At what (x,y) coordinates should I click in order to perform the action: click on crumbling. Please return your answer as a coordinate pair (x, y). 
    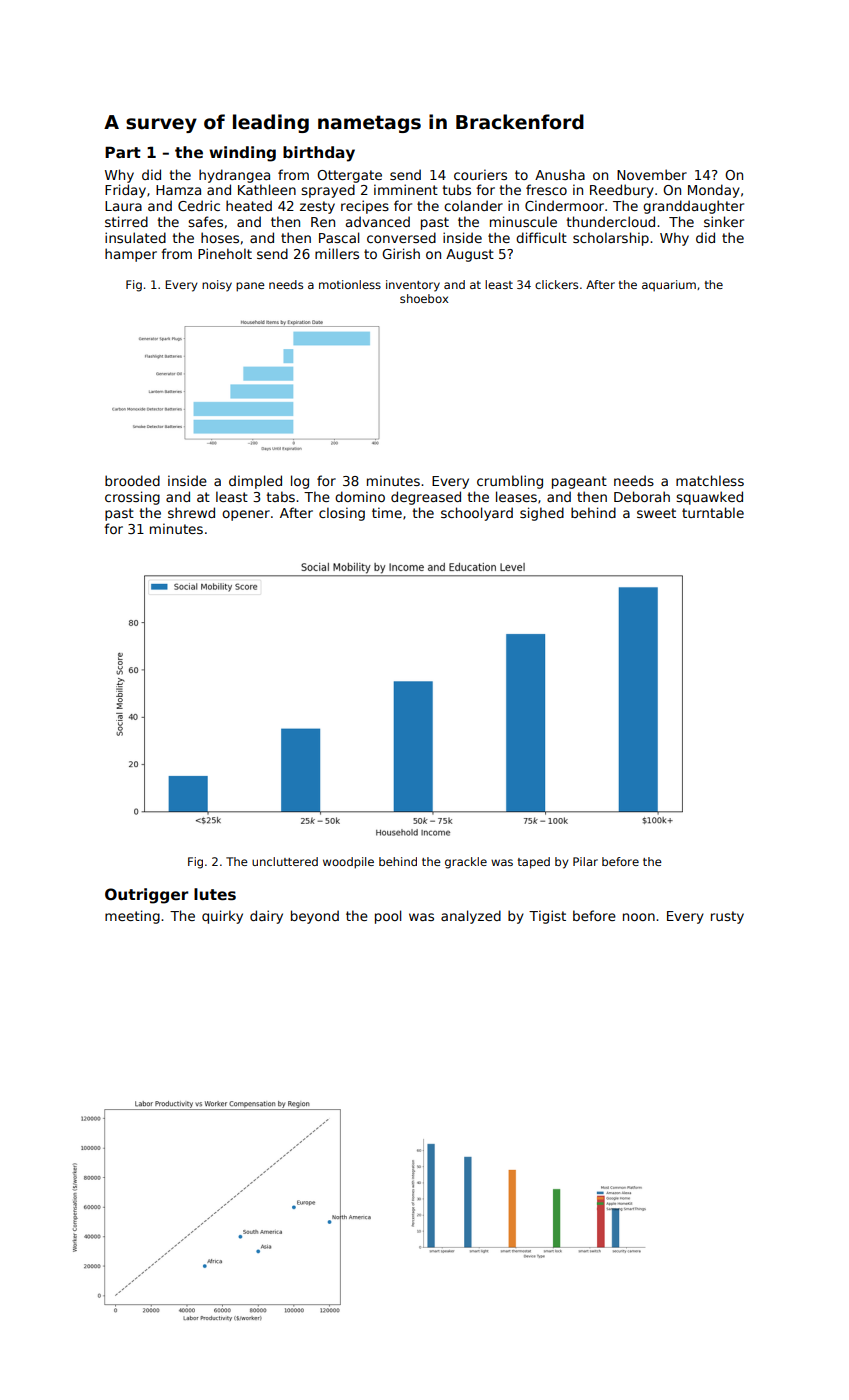
    Looking at the image, I should click on (510, 482).
